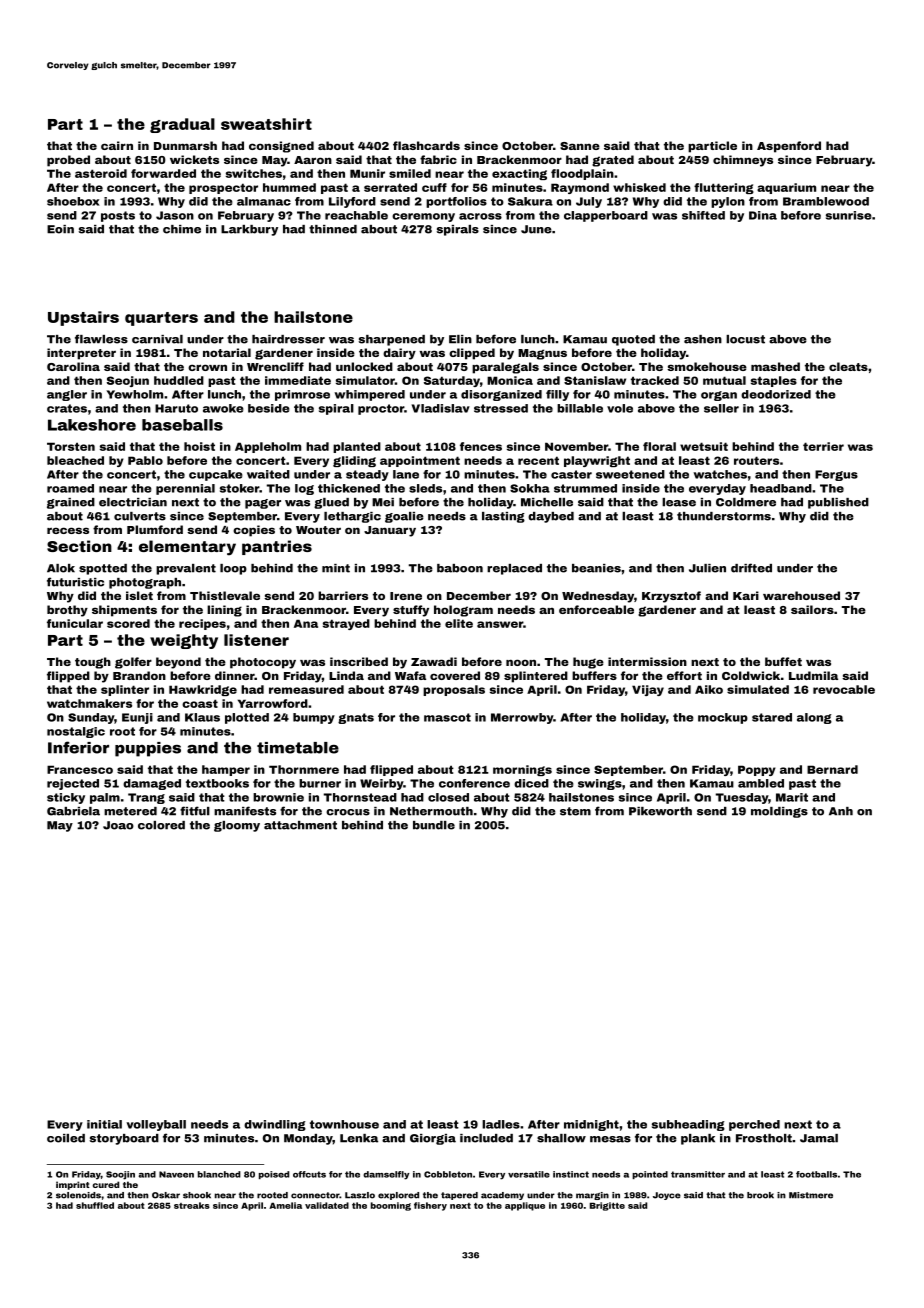 The height and width of the screenshot is (1308, 924). I want to click on quoted, so click(633, 340).
